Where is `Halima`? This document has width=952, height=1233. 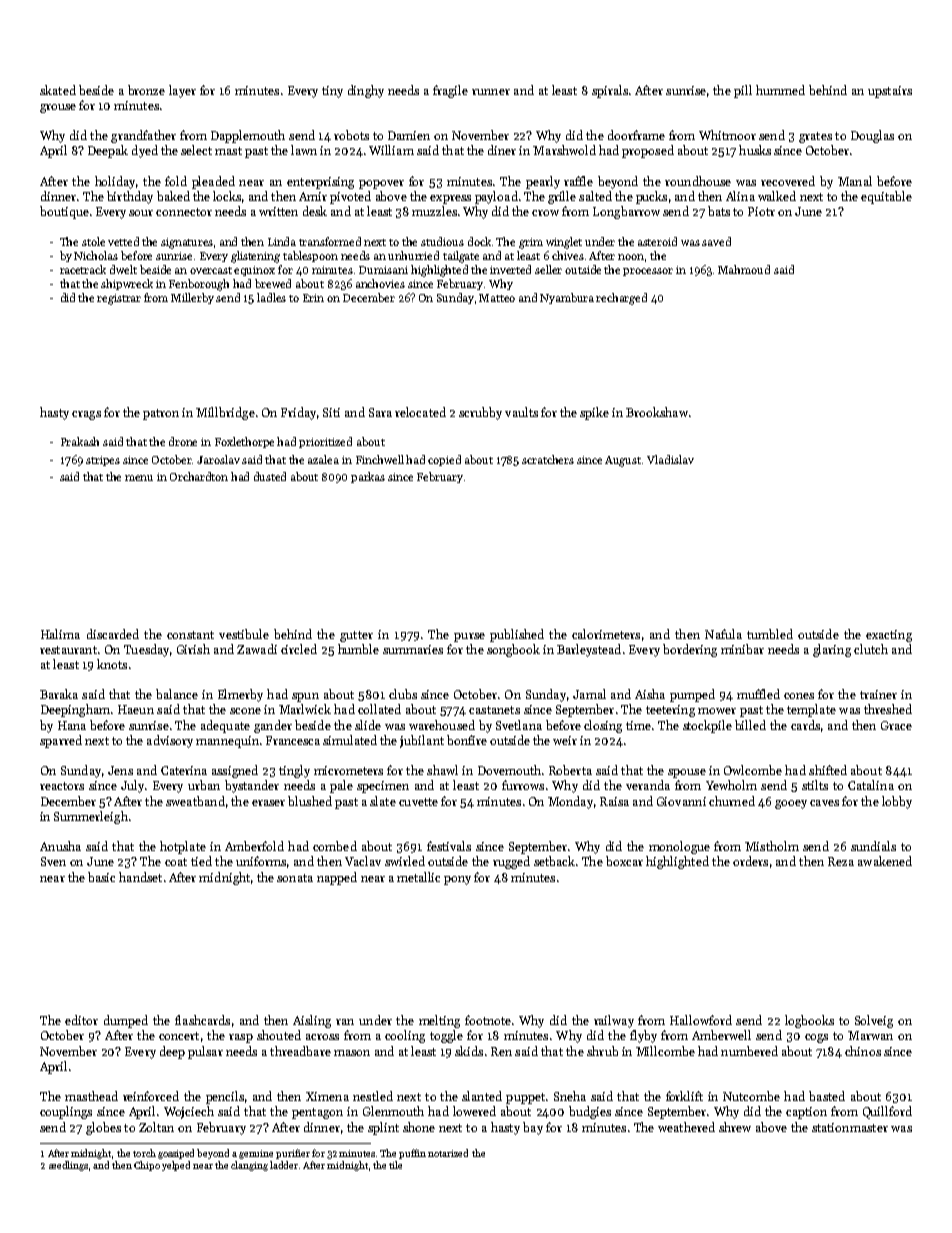
Halima is located at coordinates (60, 634).
